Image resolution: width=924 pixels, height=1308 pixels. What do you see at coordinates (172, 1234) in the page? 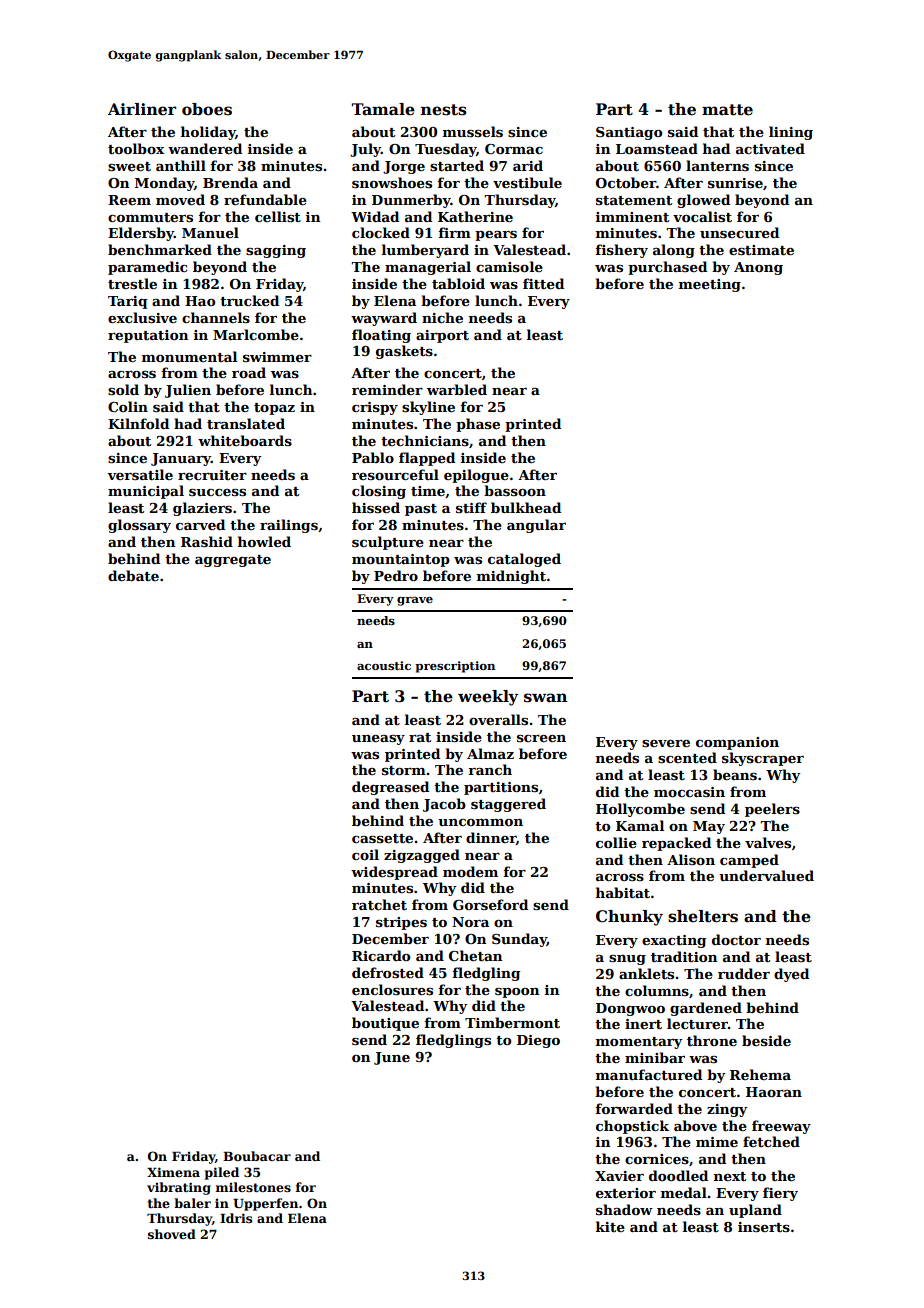
I see `shoved` at bounding box center [172, 1234].
